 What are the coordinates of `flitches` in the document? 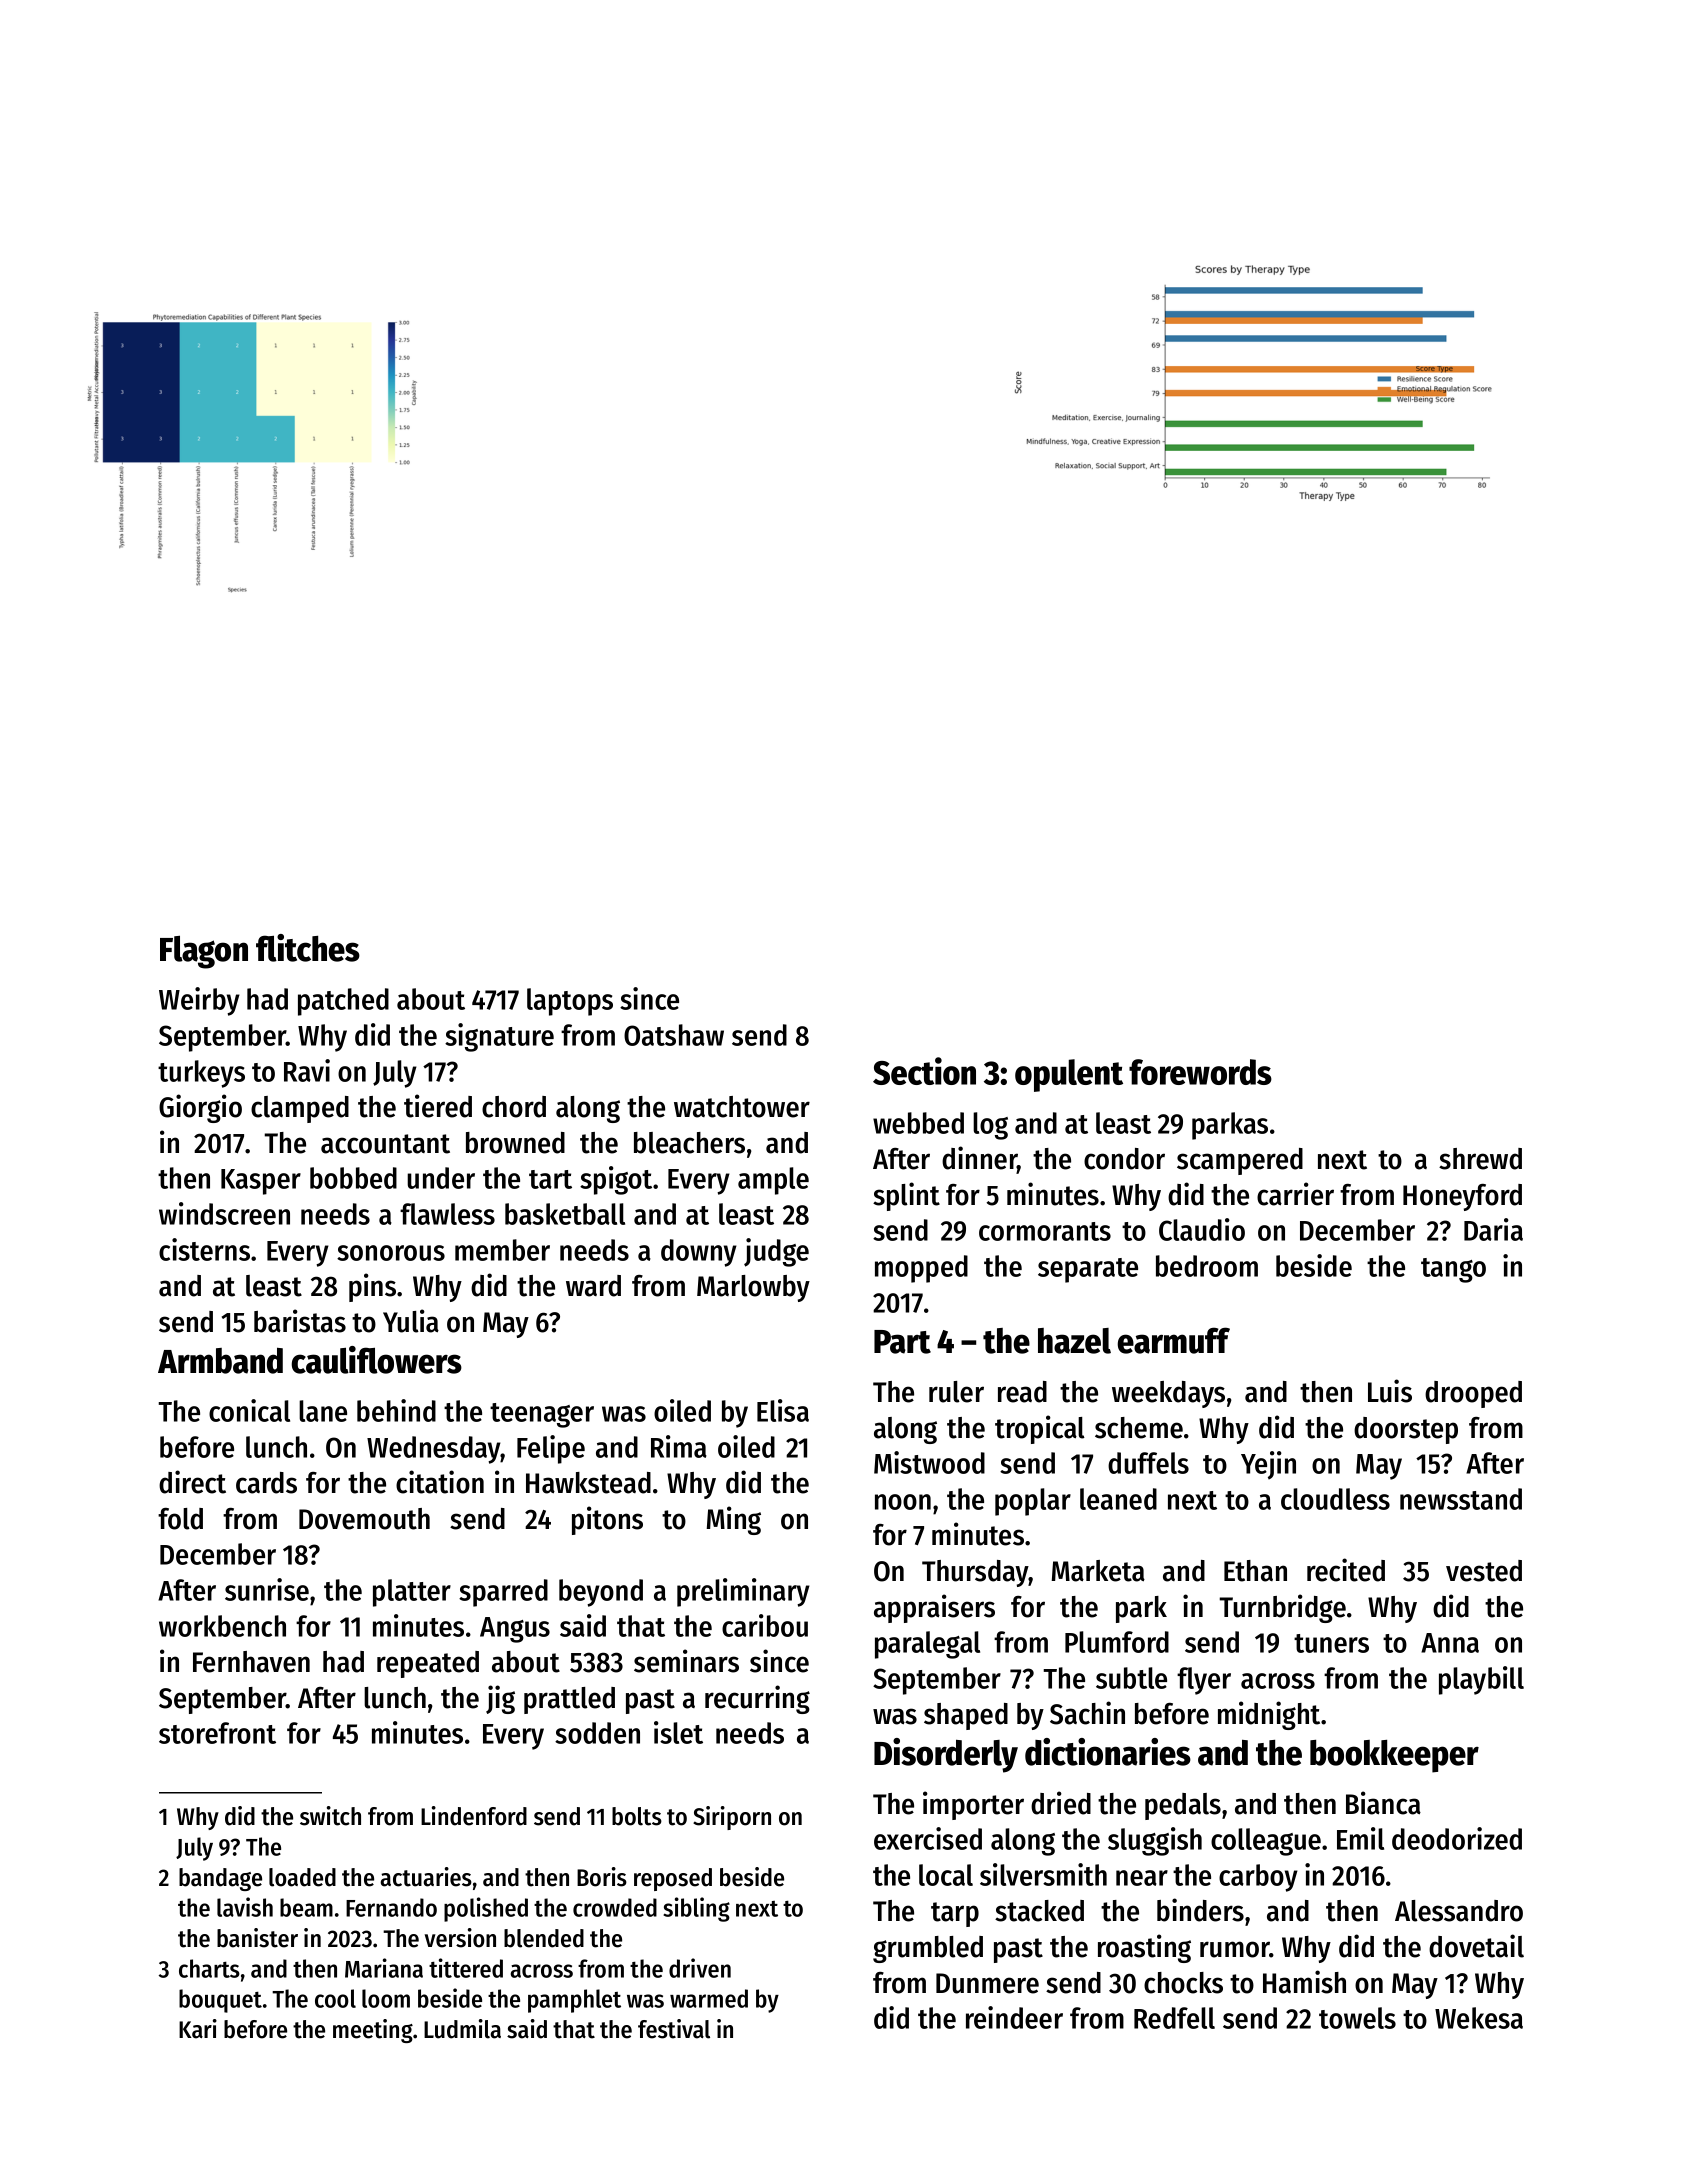 It's located at (308, 948).
